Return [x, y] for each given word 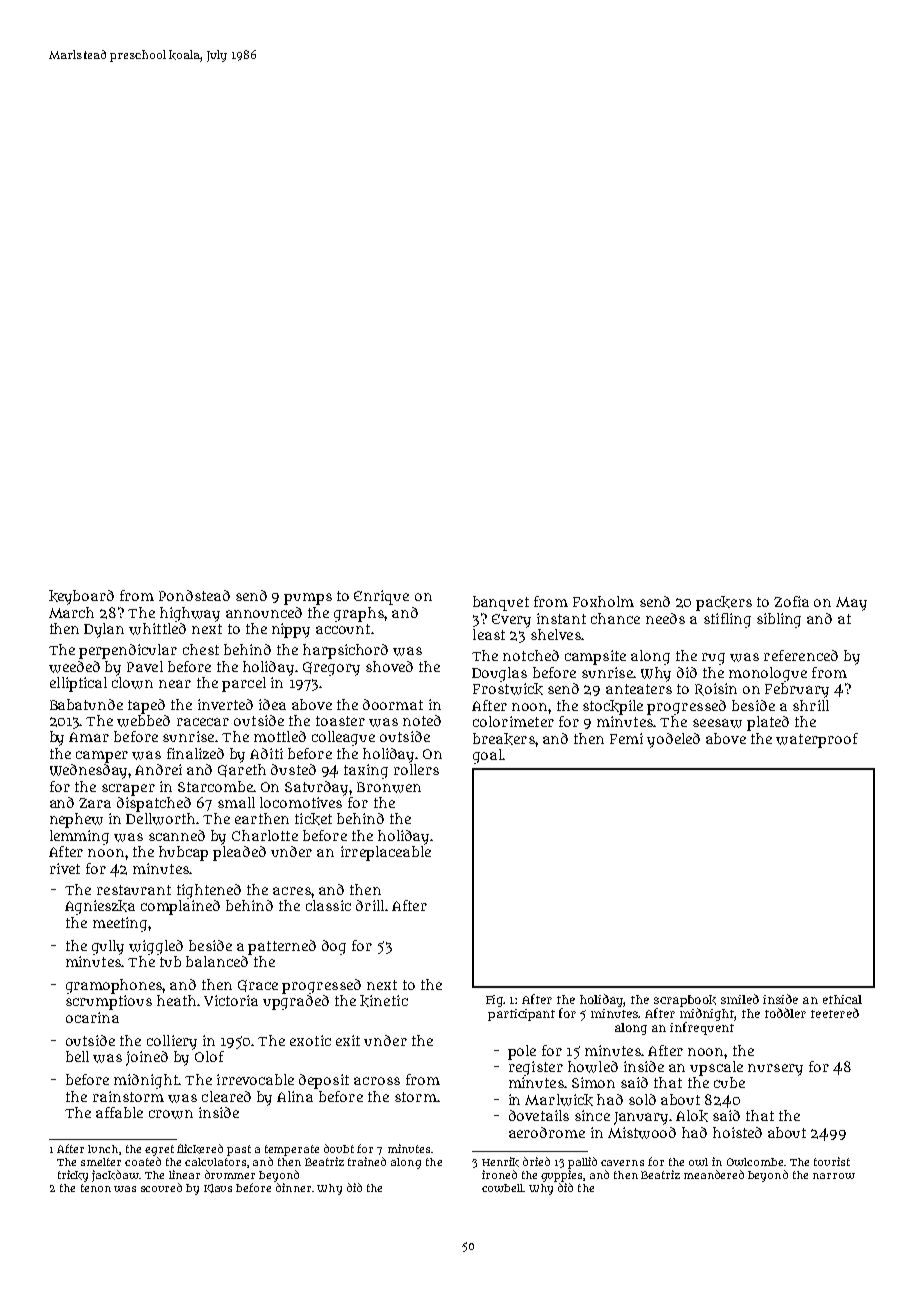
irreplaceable [386, 853]
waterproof [817, 740]
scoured [161, 1187]
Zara [95, 803]
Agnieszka [100, 907]
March [71, 612]
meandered [714, 1174]
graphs [359, 614]
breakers [504, 739]
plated [768, 723]
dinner [293, 1187]
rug [713, 659]
